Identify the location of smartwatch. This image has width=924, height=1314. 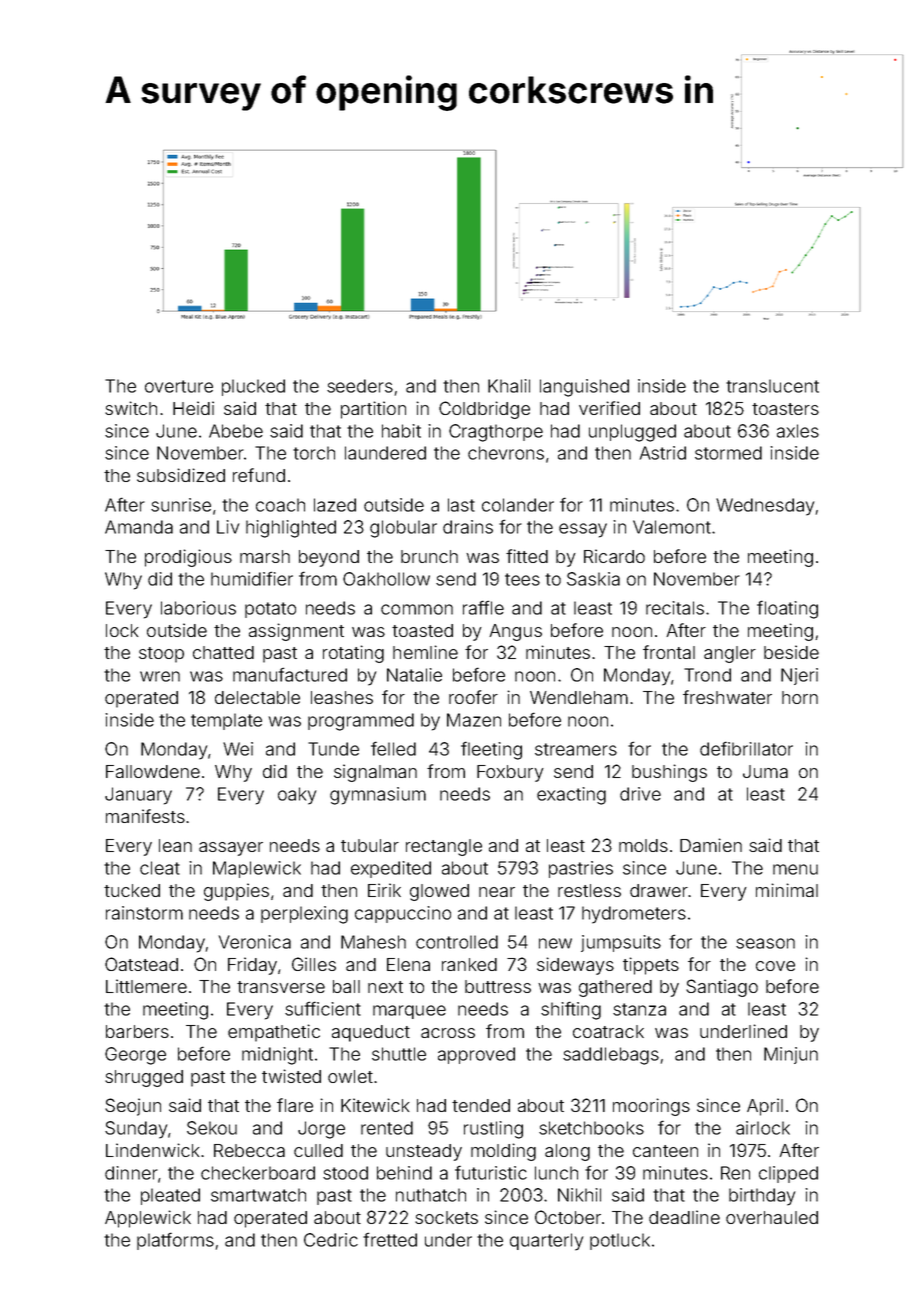
(258, 1195).
